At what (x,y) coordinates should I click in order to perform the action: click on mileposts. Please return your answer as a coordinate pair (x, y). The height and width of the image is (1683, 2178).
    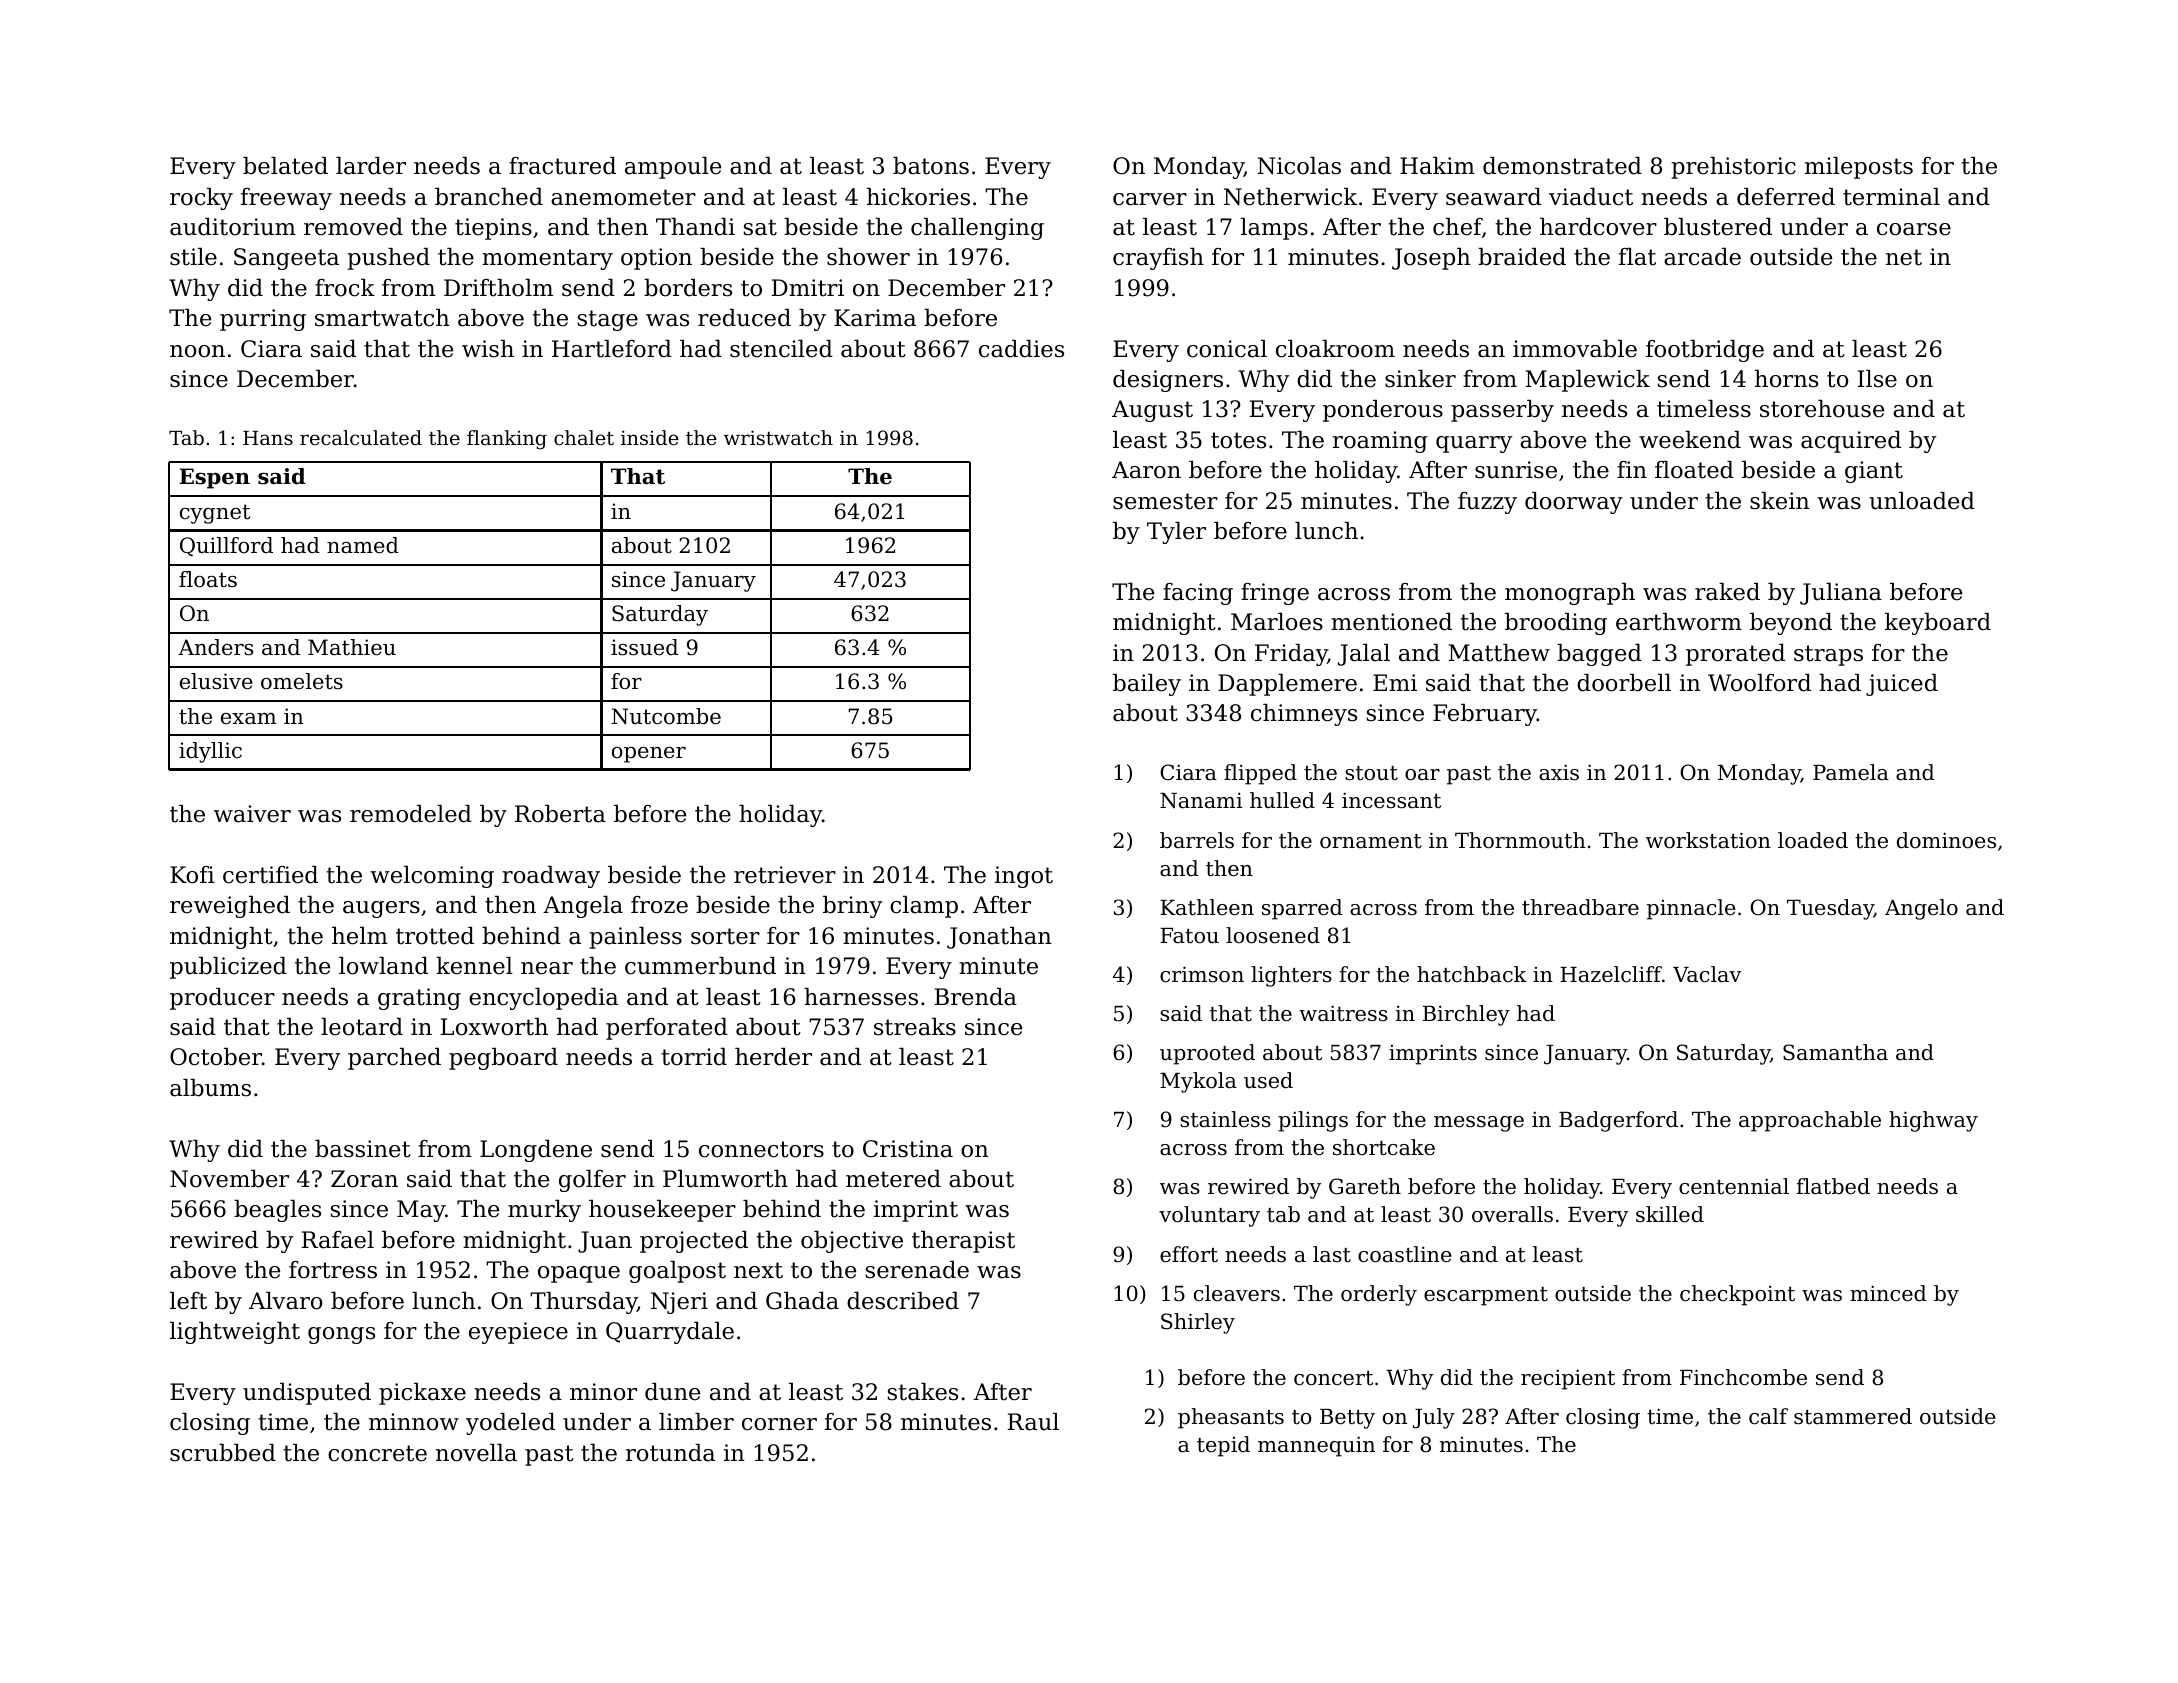
    Looking at the image, I should click on (1859, 168).
